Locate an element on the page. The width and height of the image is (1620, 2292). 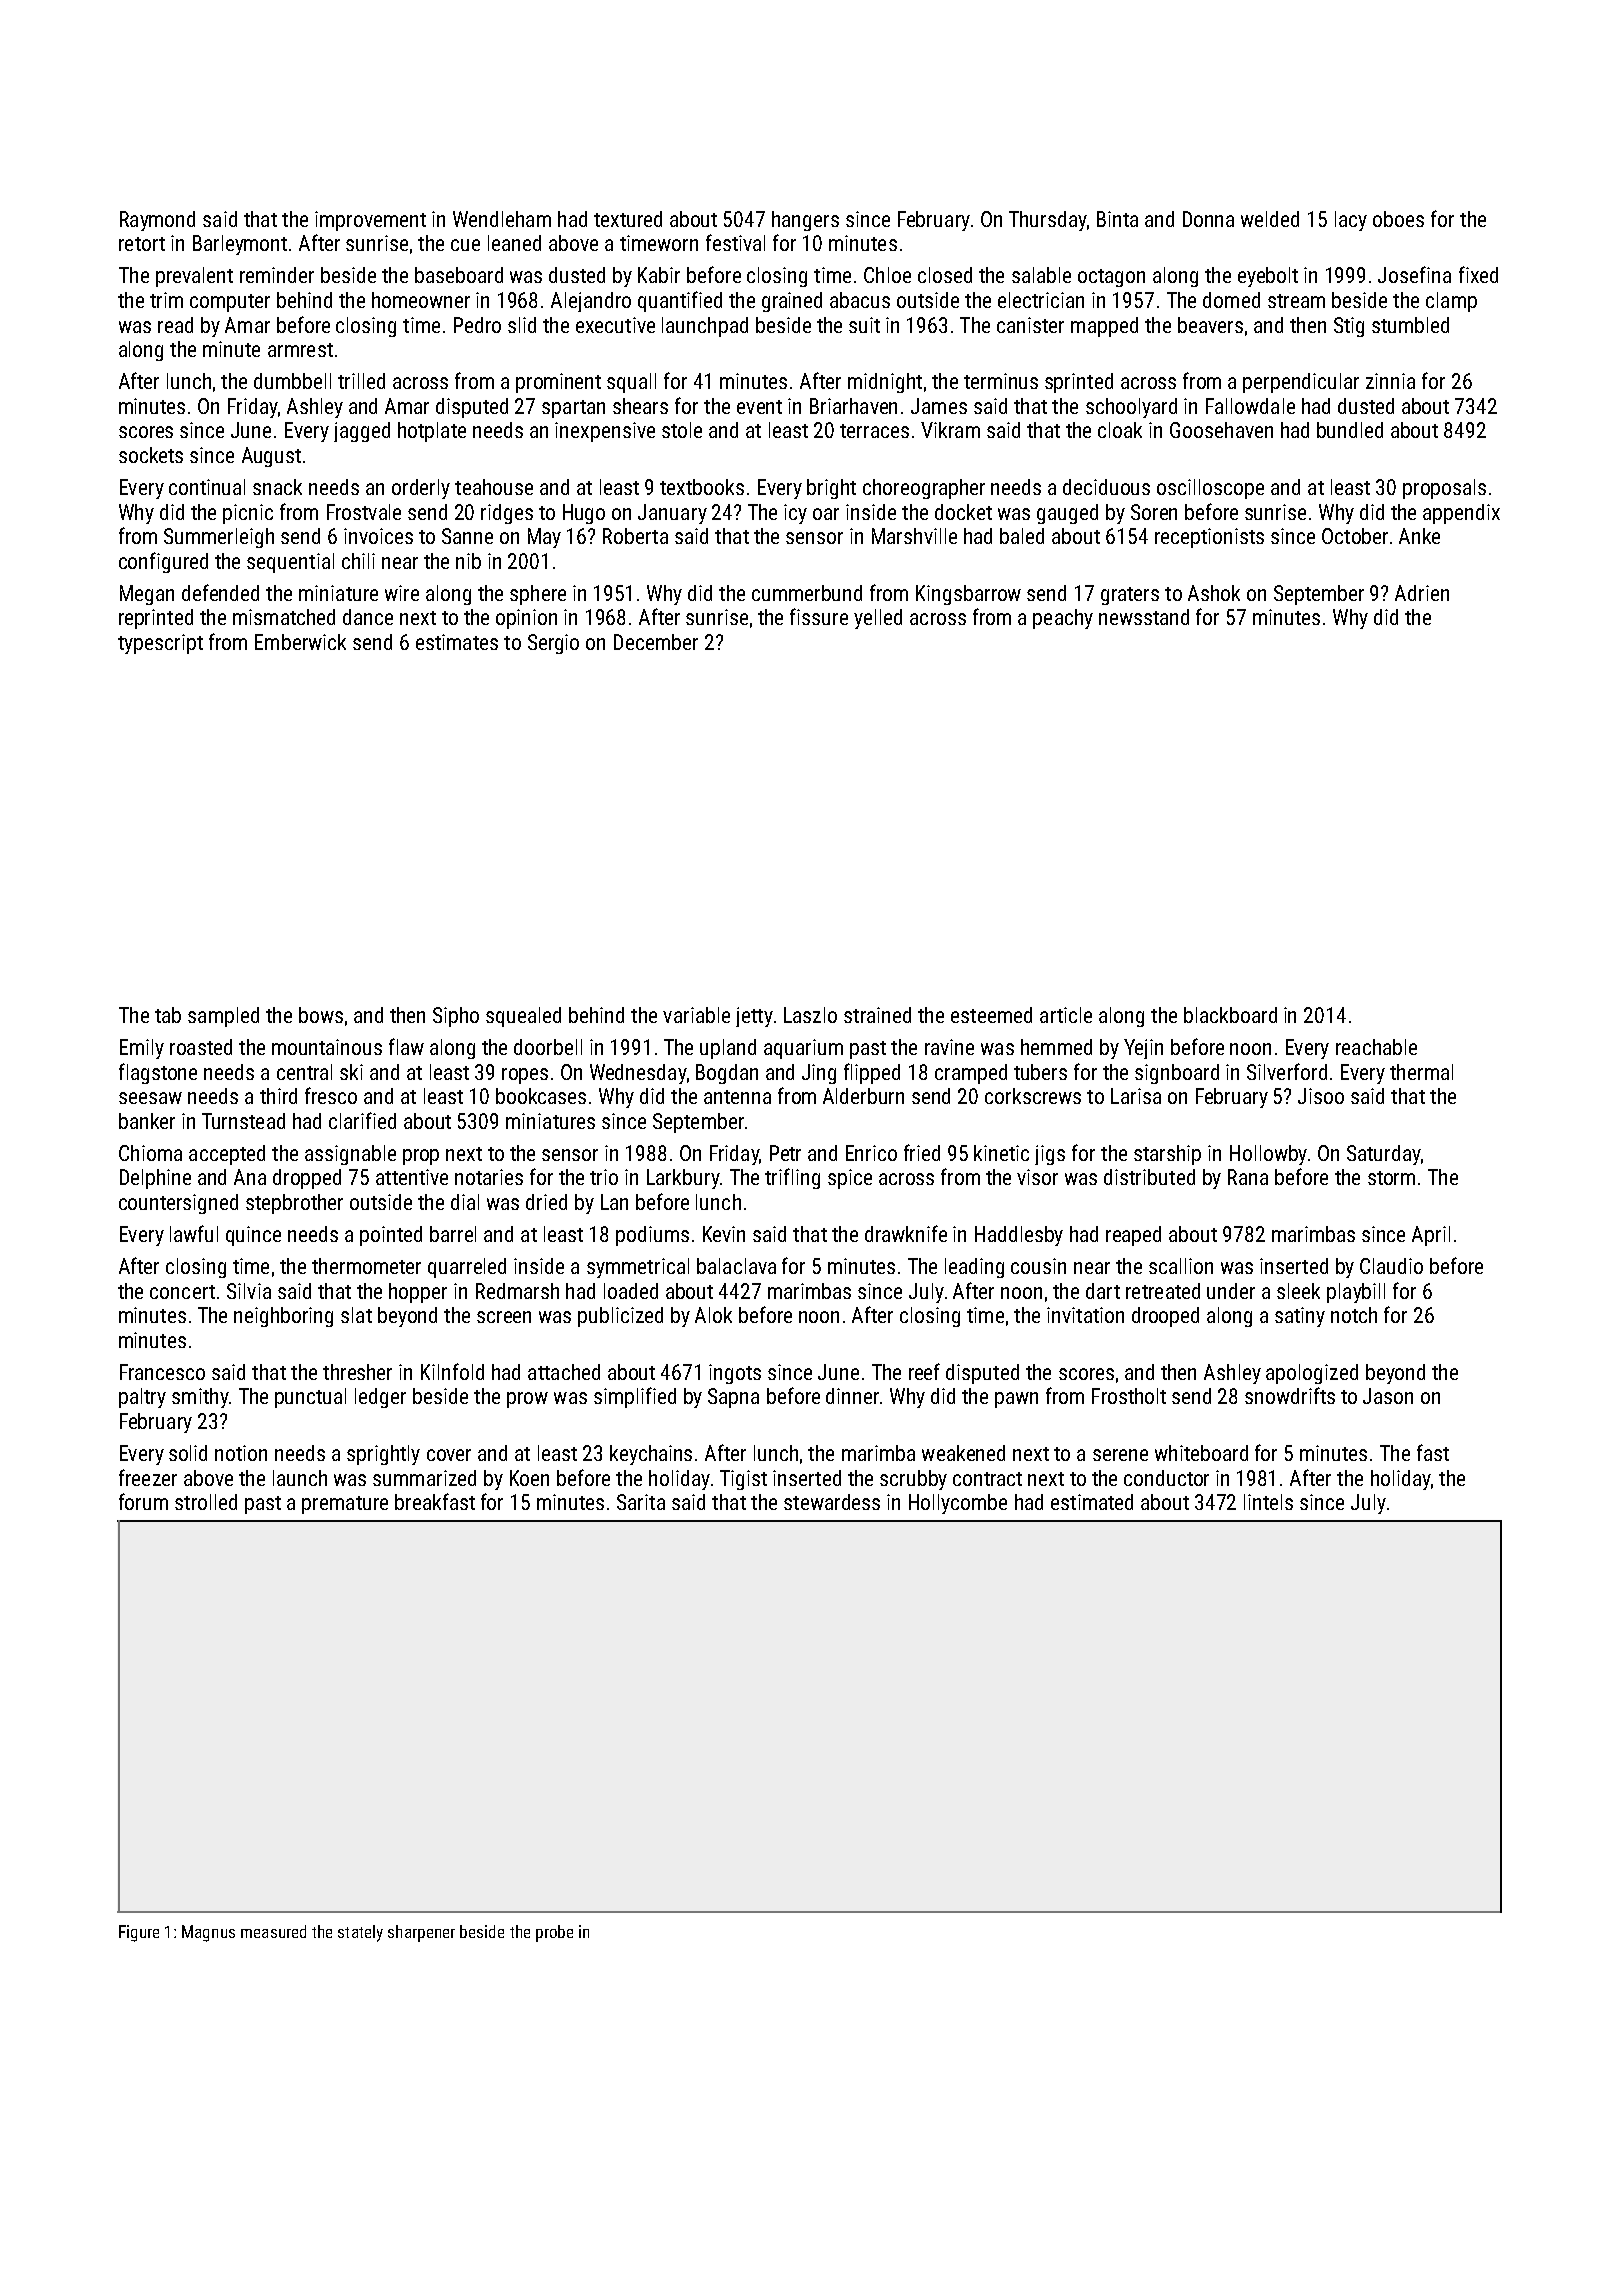
salable is located at coordinates (1041, 275).
